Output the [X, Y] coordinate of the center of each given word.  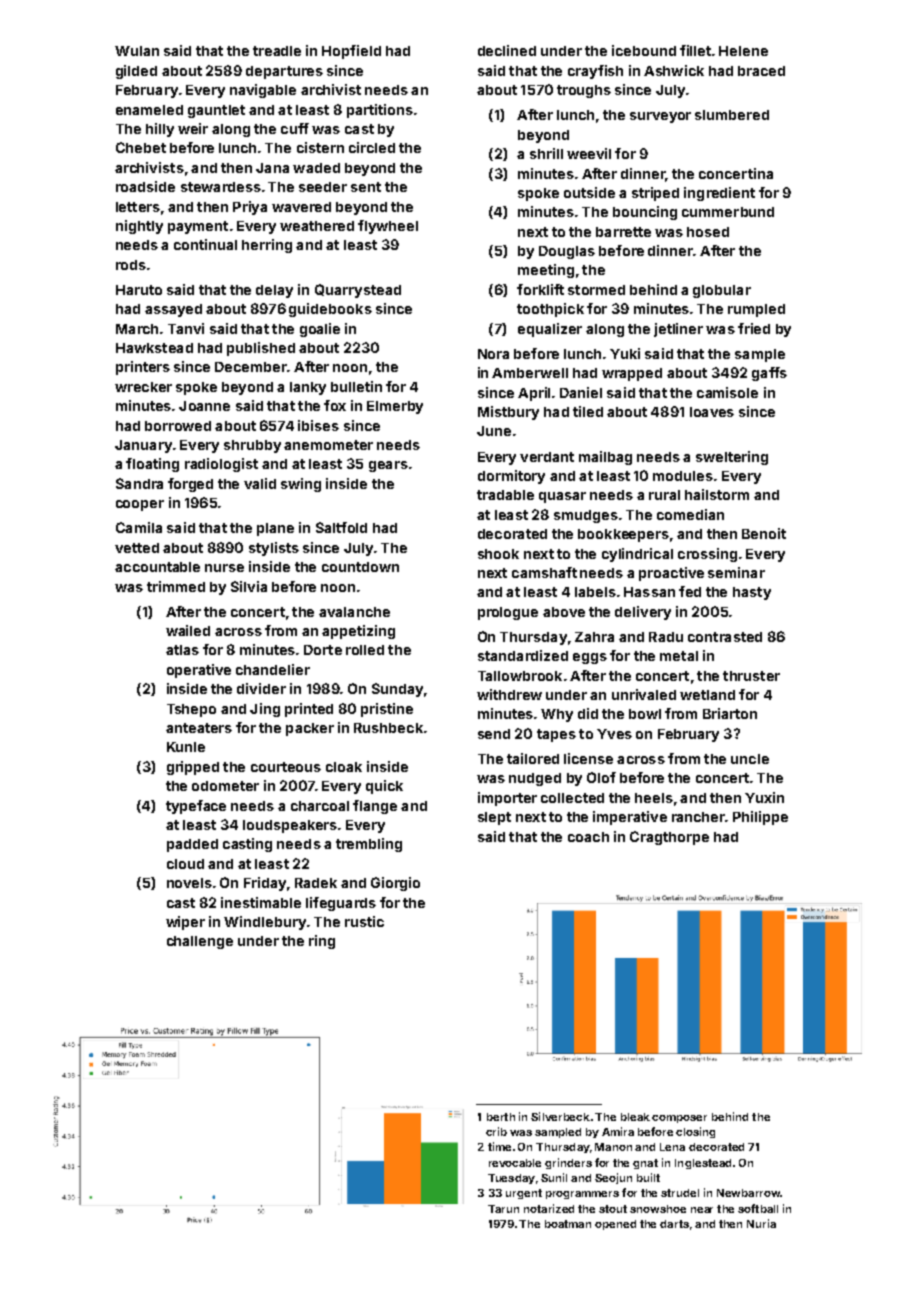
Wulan [137, 51]
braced [761, 71]
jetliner [678, 330]
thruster [751, 676]
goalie [320, 330]
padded [192, 845]
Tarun [503, 1209]
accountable [157, 567]
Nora [493, 354]
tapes [556, 735]
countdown [360, 567]
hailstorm [717, 494]
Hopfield [351, 52]
